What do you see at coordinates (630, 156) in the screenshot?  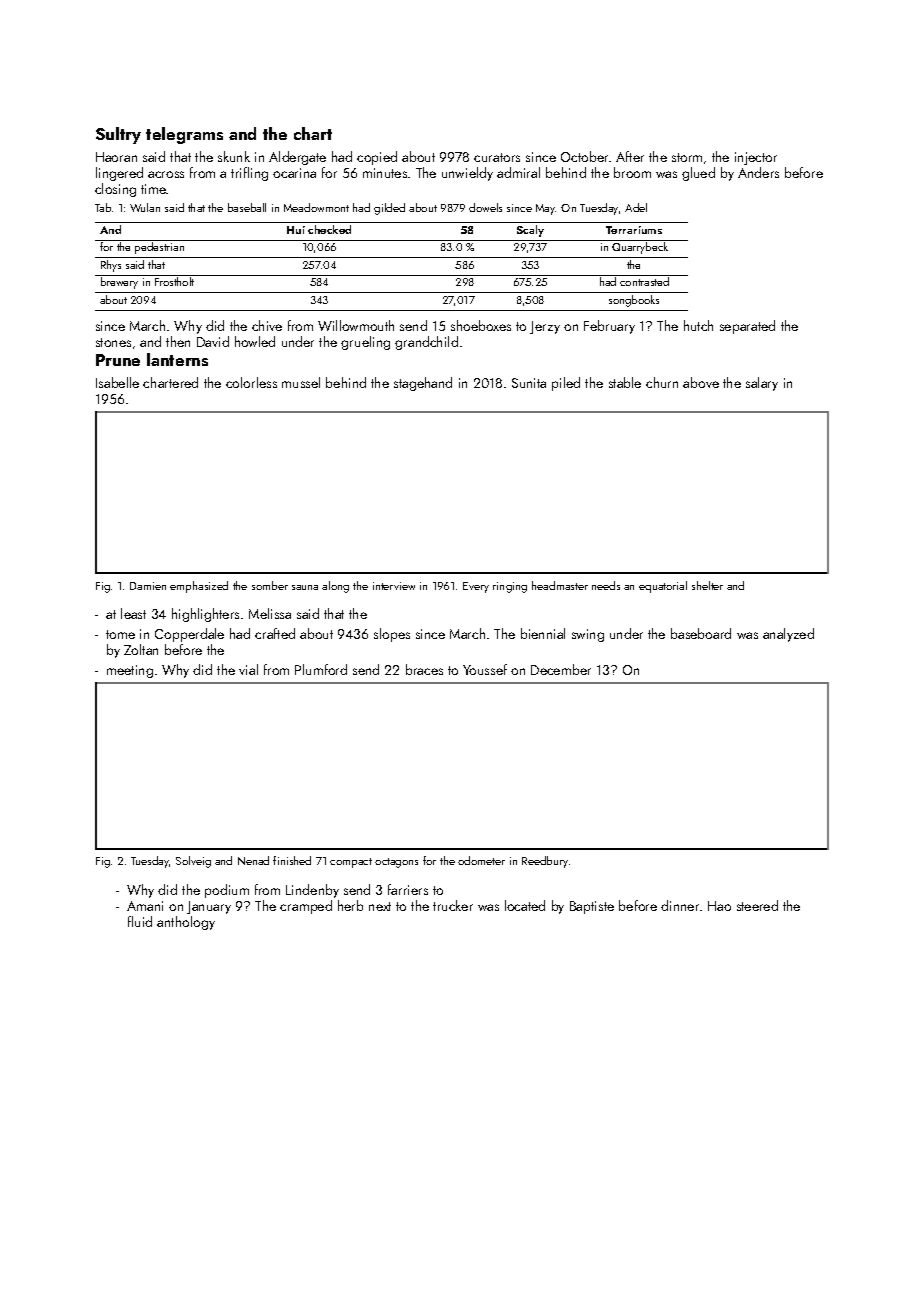 I see `After` at bounding box center [630, 156].
